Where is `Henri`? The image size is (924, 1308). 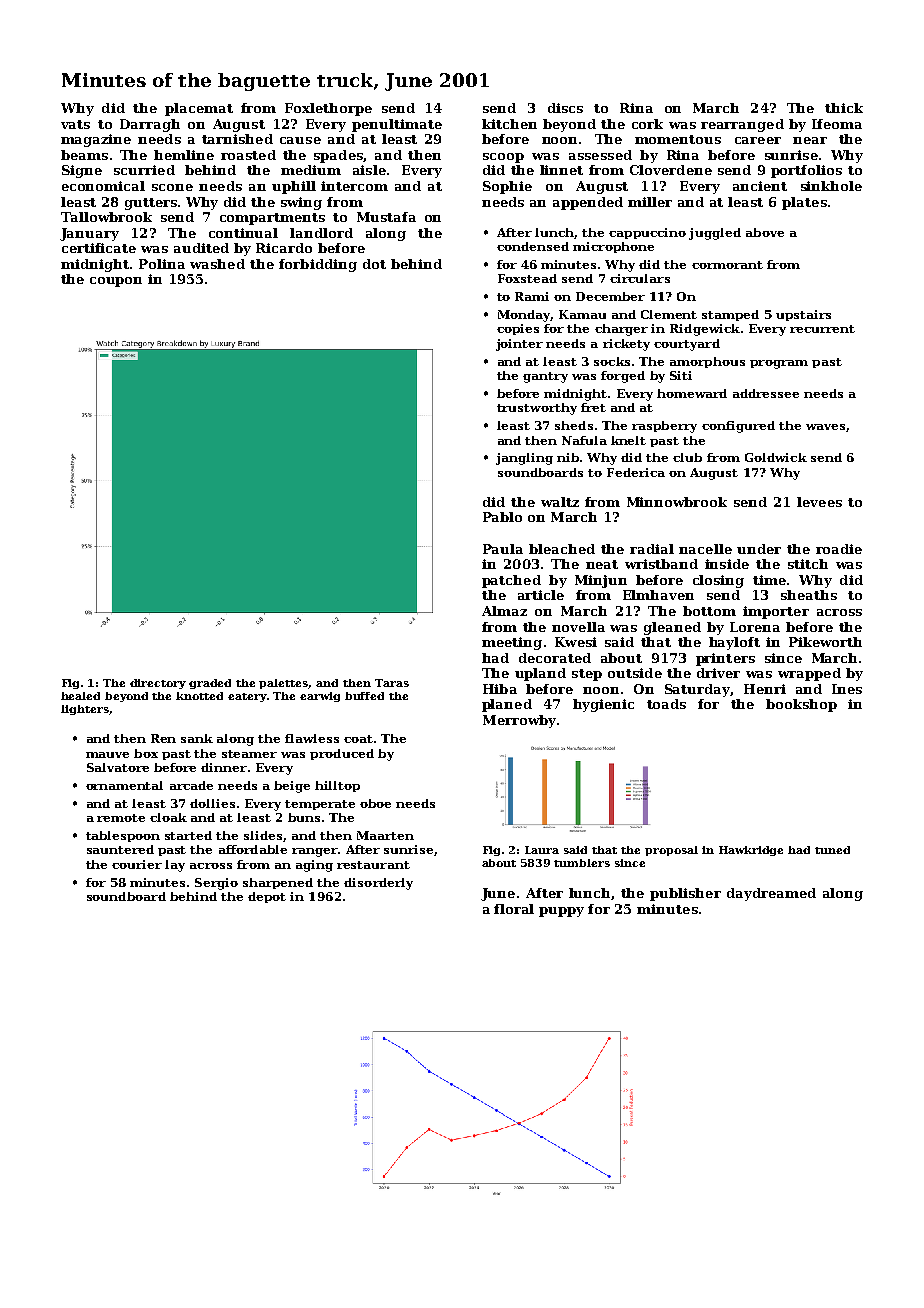
Henri is located at coordinates (765, 689).
